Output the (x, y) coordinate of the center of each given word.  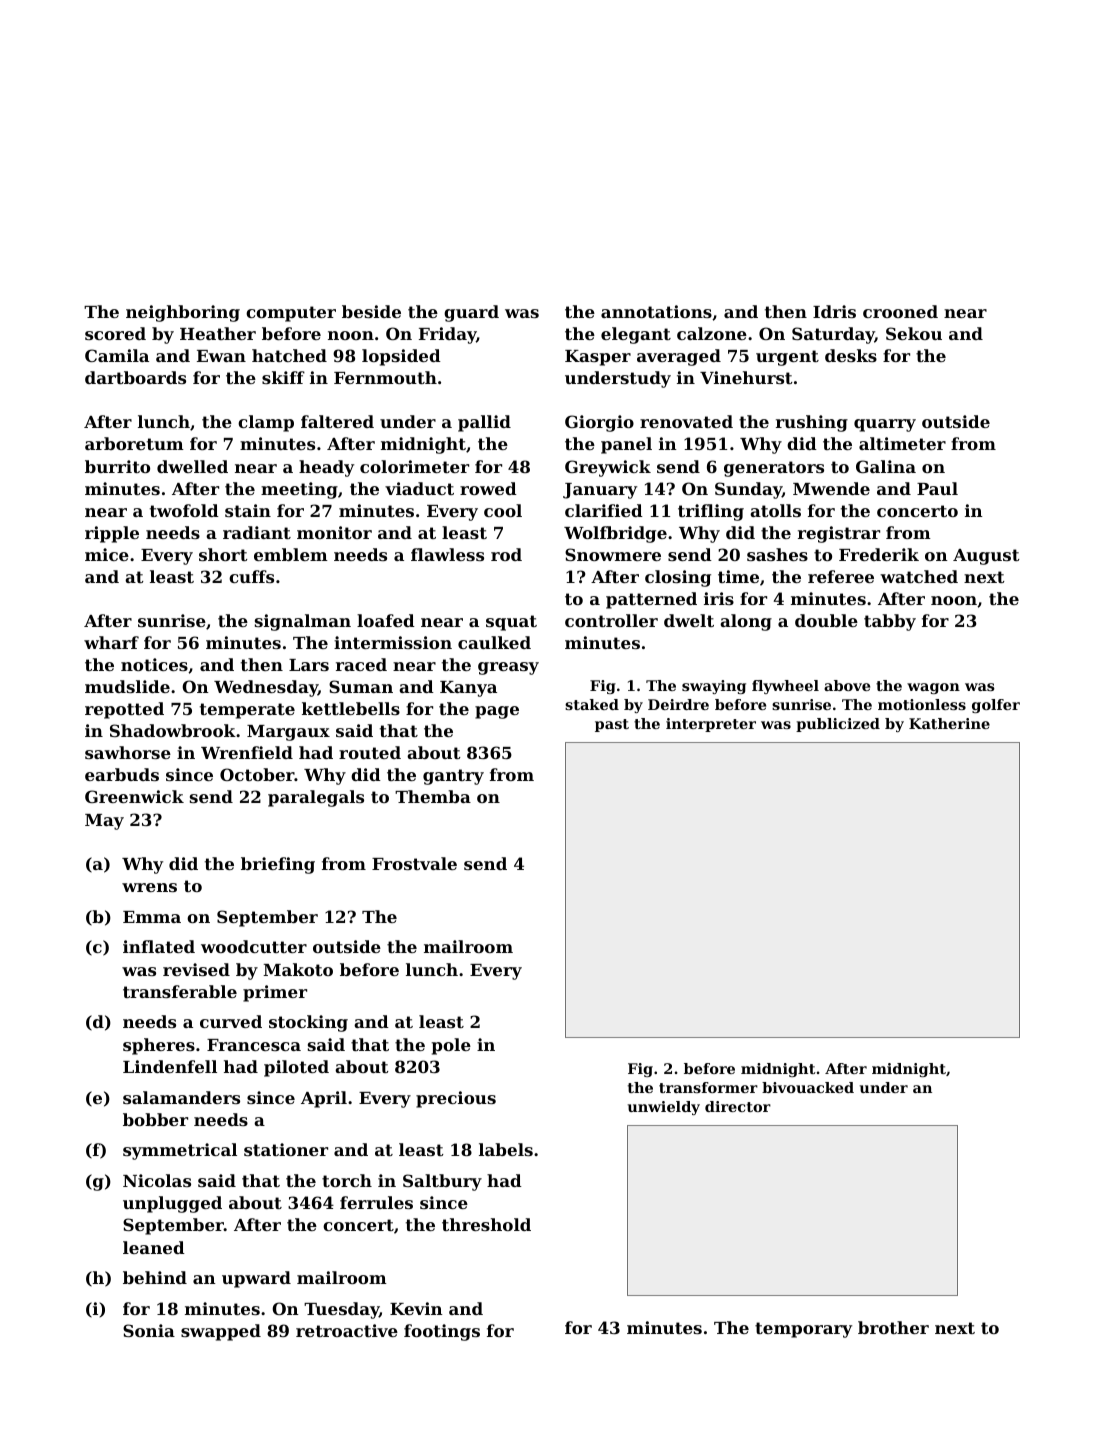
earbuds (122, 774)
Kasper (598, 358)
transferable (180, 991)
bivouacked (808, 1087)
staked (592, 704)
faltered (337, 421)
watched (919, 576)
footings (442, 1332)
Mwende (831, 488)
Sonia (149, 1330)
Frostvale (414, 863)
